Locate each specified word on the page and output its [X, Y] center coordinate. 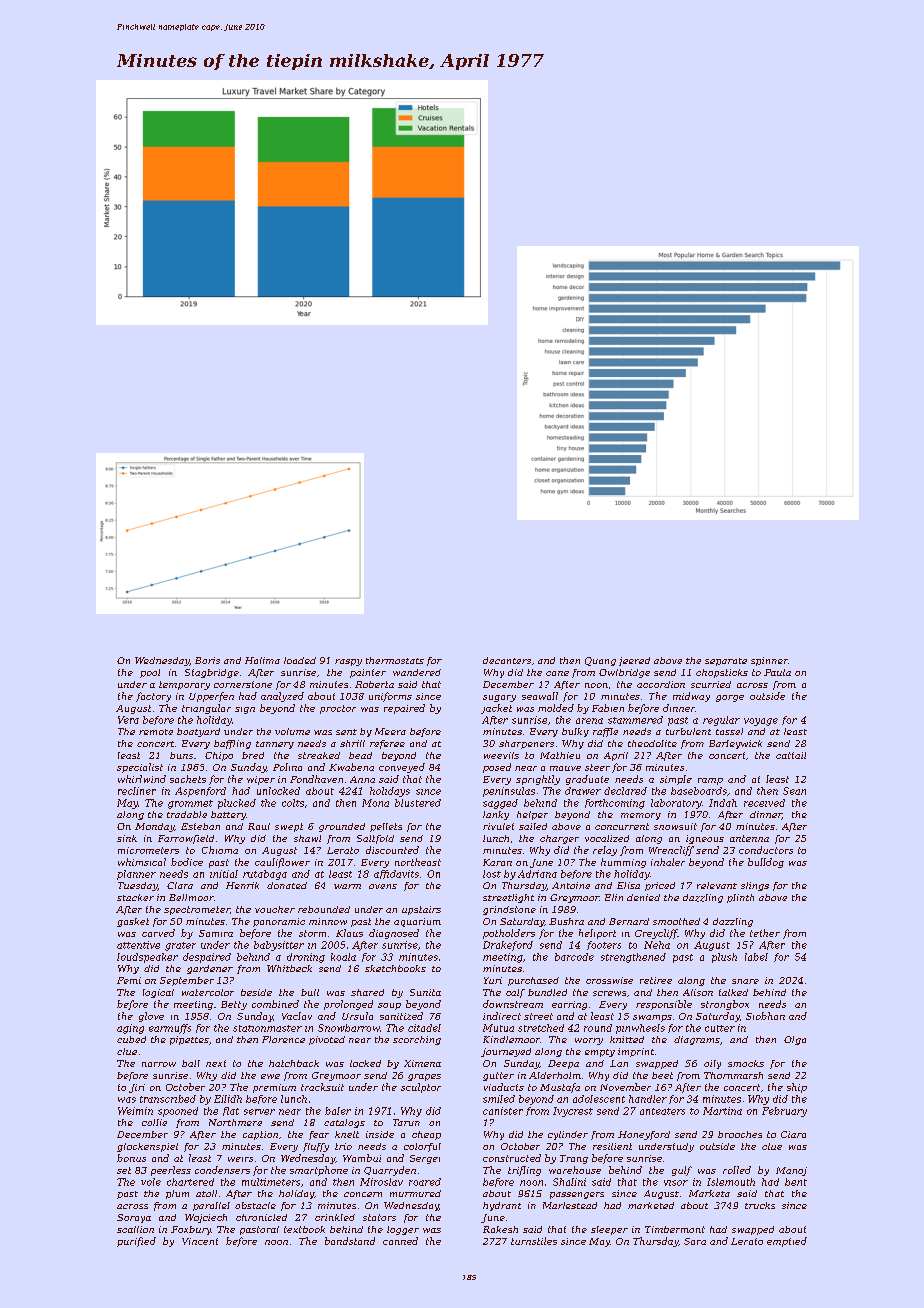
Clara [180, 885]
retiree [656, 980]
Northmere [235, 1122]
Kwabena [351, 767]
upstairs [421, 910]
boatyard [198, 732]
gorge [730, 698]
